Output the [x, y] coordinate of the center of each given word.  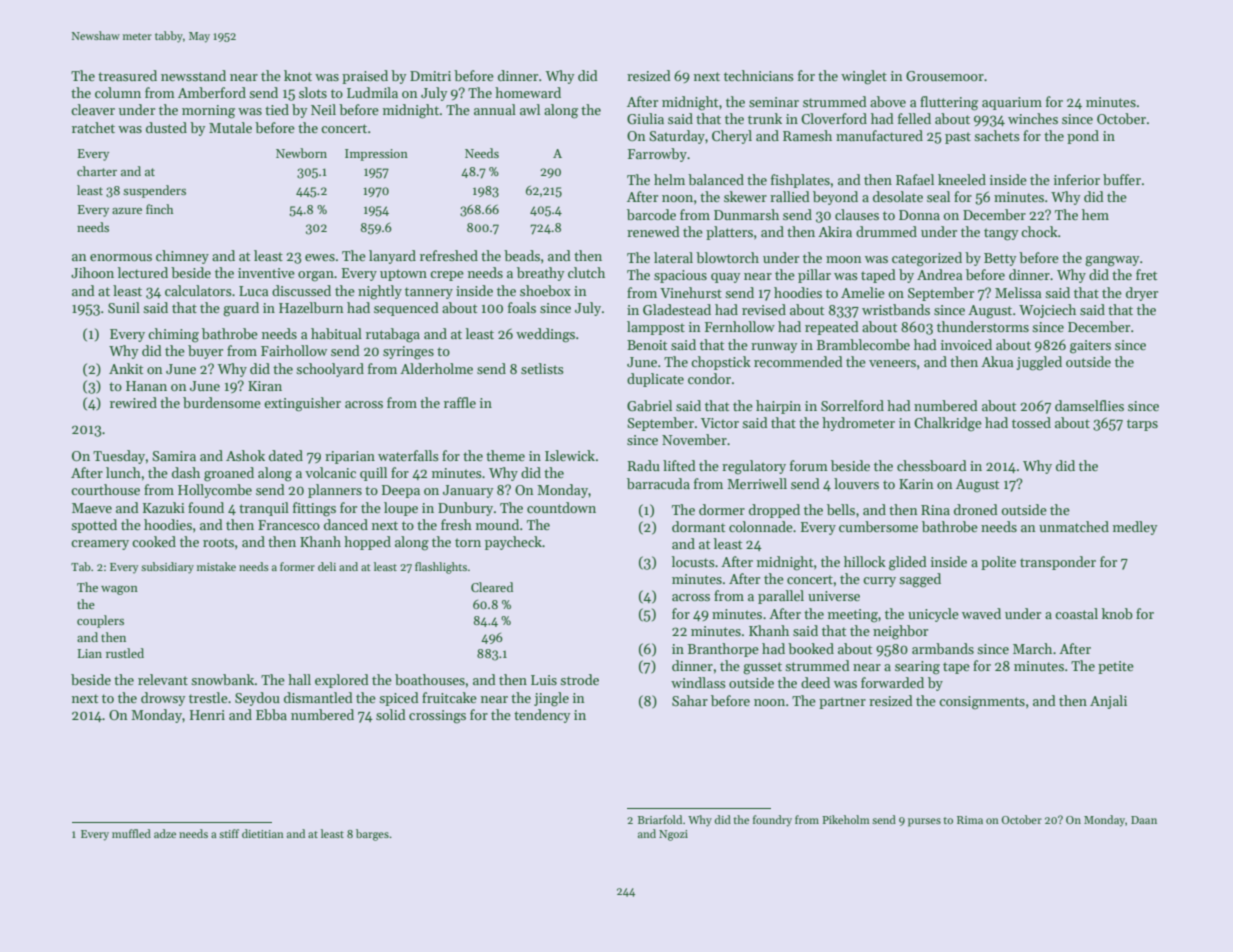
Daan [1144, 820]
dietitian [263, 833]
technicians [759, 75]
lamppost [656, 328]
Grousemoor [945, 76]
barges [372, 835]
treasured [127, 75]
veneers [892, 363]
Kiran [265, 386]
